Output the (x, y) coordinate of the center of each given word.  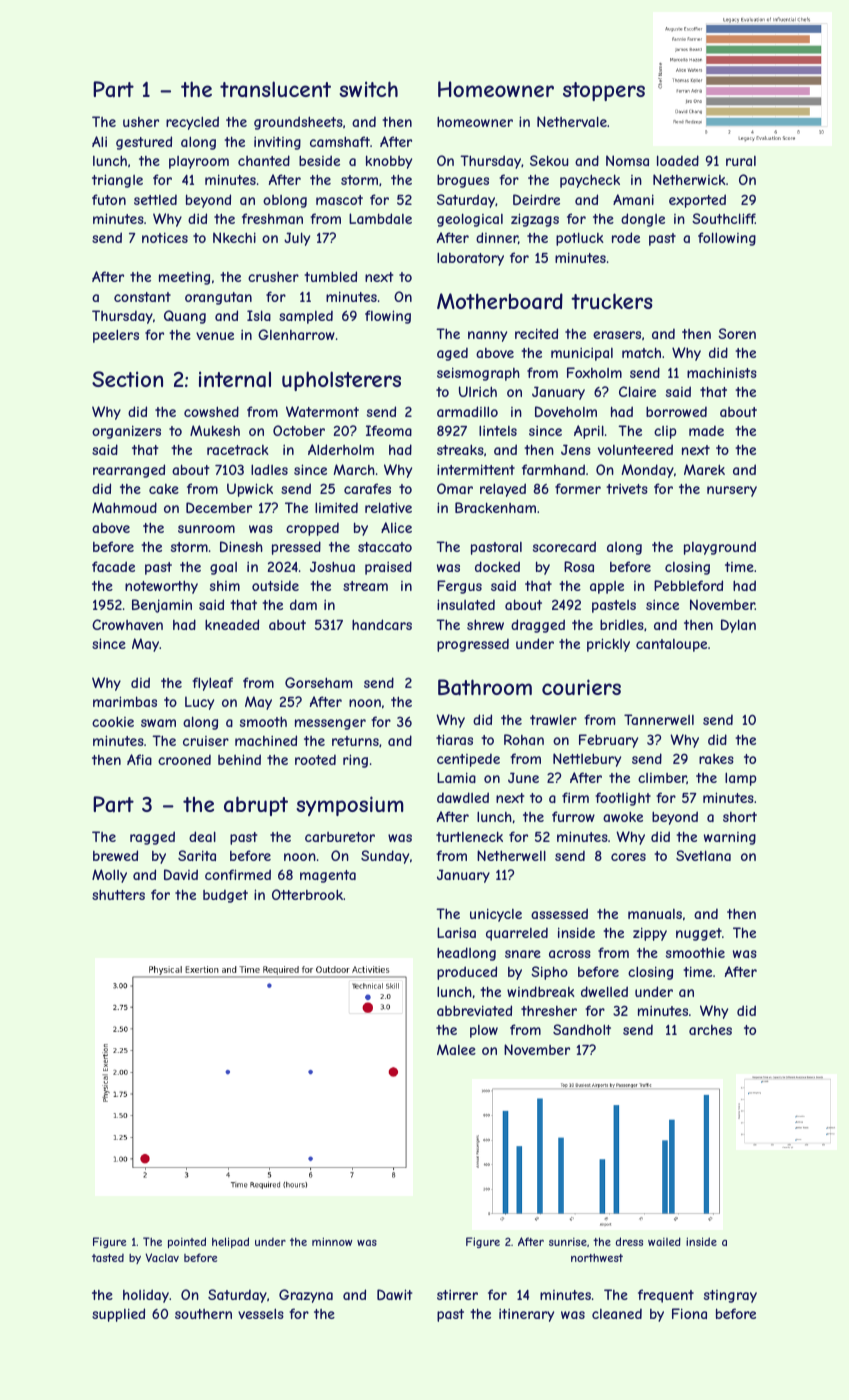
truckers (612, 301)
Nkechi (234, 237)
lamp (741, 779)
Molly (109, 876)
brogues (463, 181)
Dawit (395, 1294)
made (706, 430)
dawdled (463, 797)
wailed (664, 1241)
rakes (716, 759)
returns (355, 741)
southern (203, 1314)
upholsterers (341, 381)
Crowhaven (127, 624)
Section (127, 379)
